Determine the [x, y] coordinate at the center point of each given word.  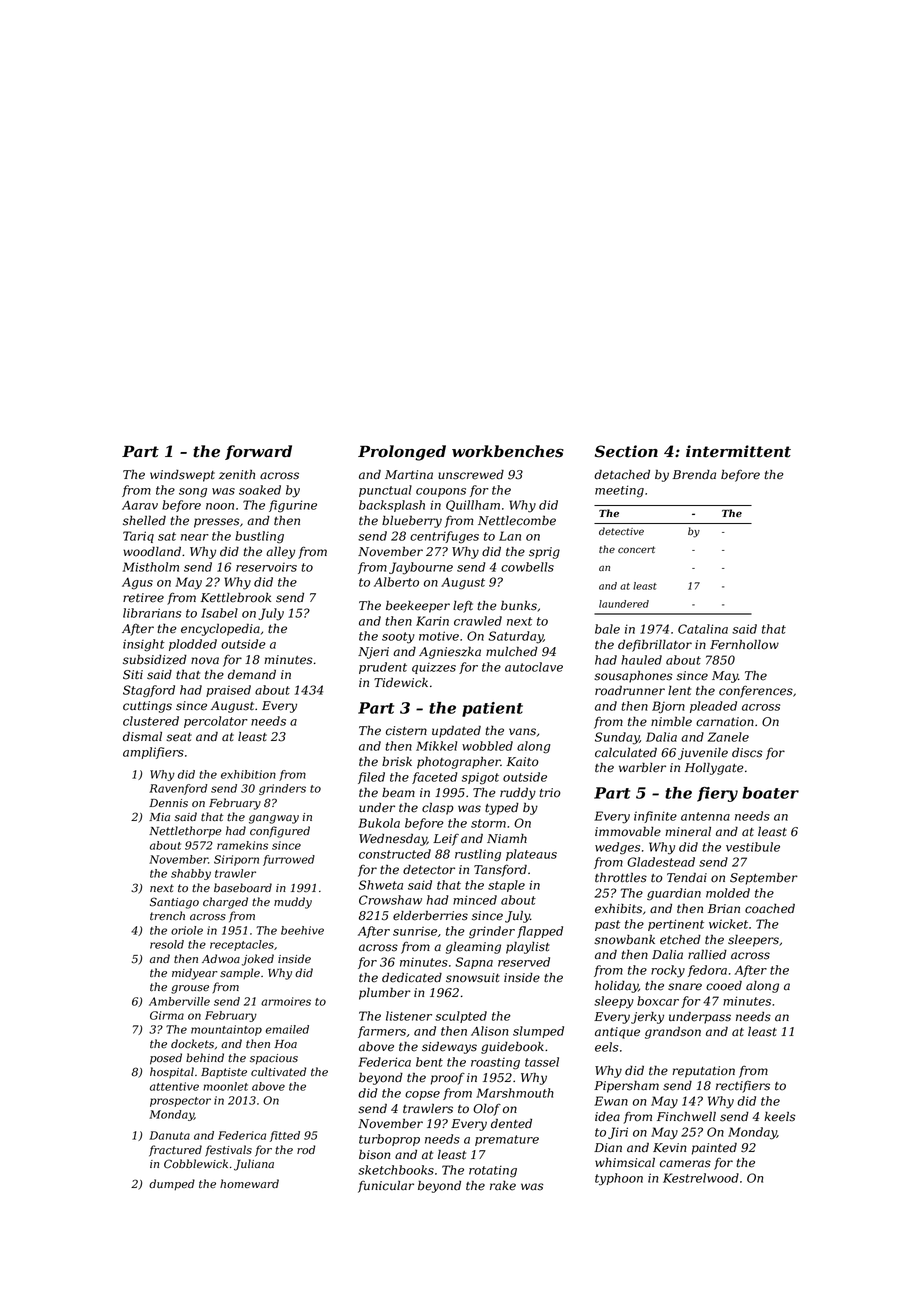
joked [258, 960]
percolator [216, 722]
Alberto [396, 582]
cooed [724, 985]
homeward [249, 1184]
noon [220, 506]
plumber [385, 993]
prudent [383, 668]
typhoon [619, 1179]
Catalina [703, 629]
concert [636, 549]
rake [503, 1186]
